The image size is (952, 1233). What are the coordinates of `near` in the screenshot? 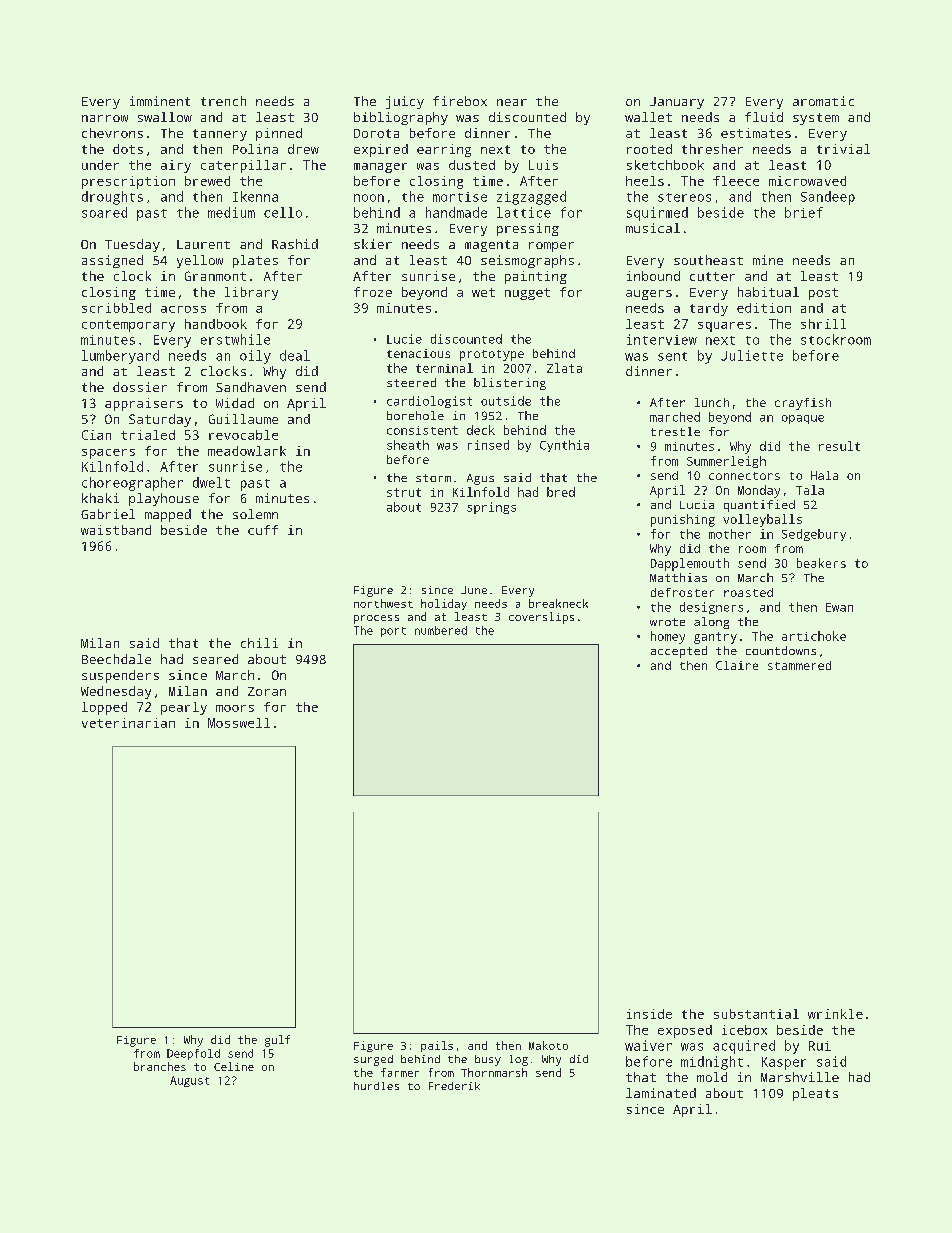 It's located at (512, 102).
